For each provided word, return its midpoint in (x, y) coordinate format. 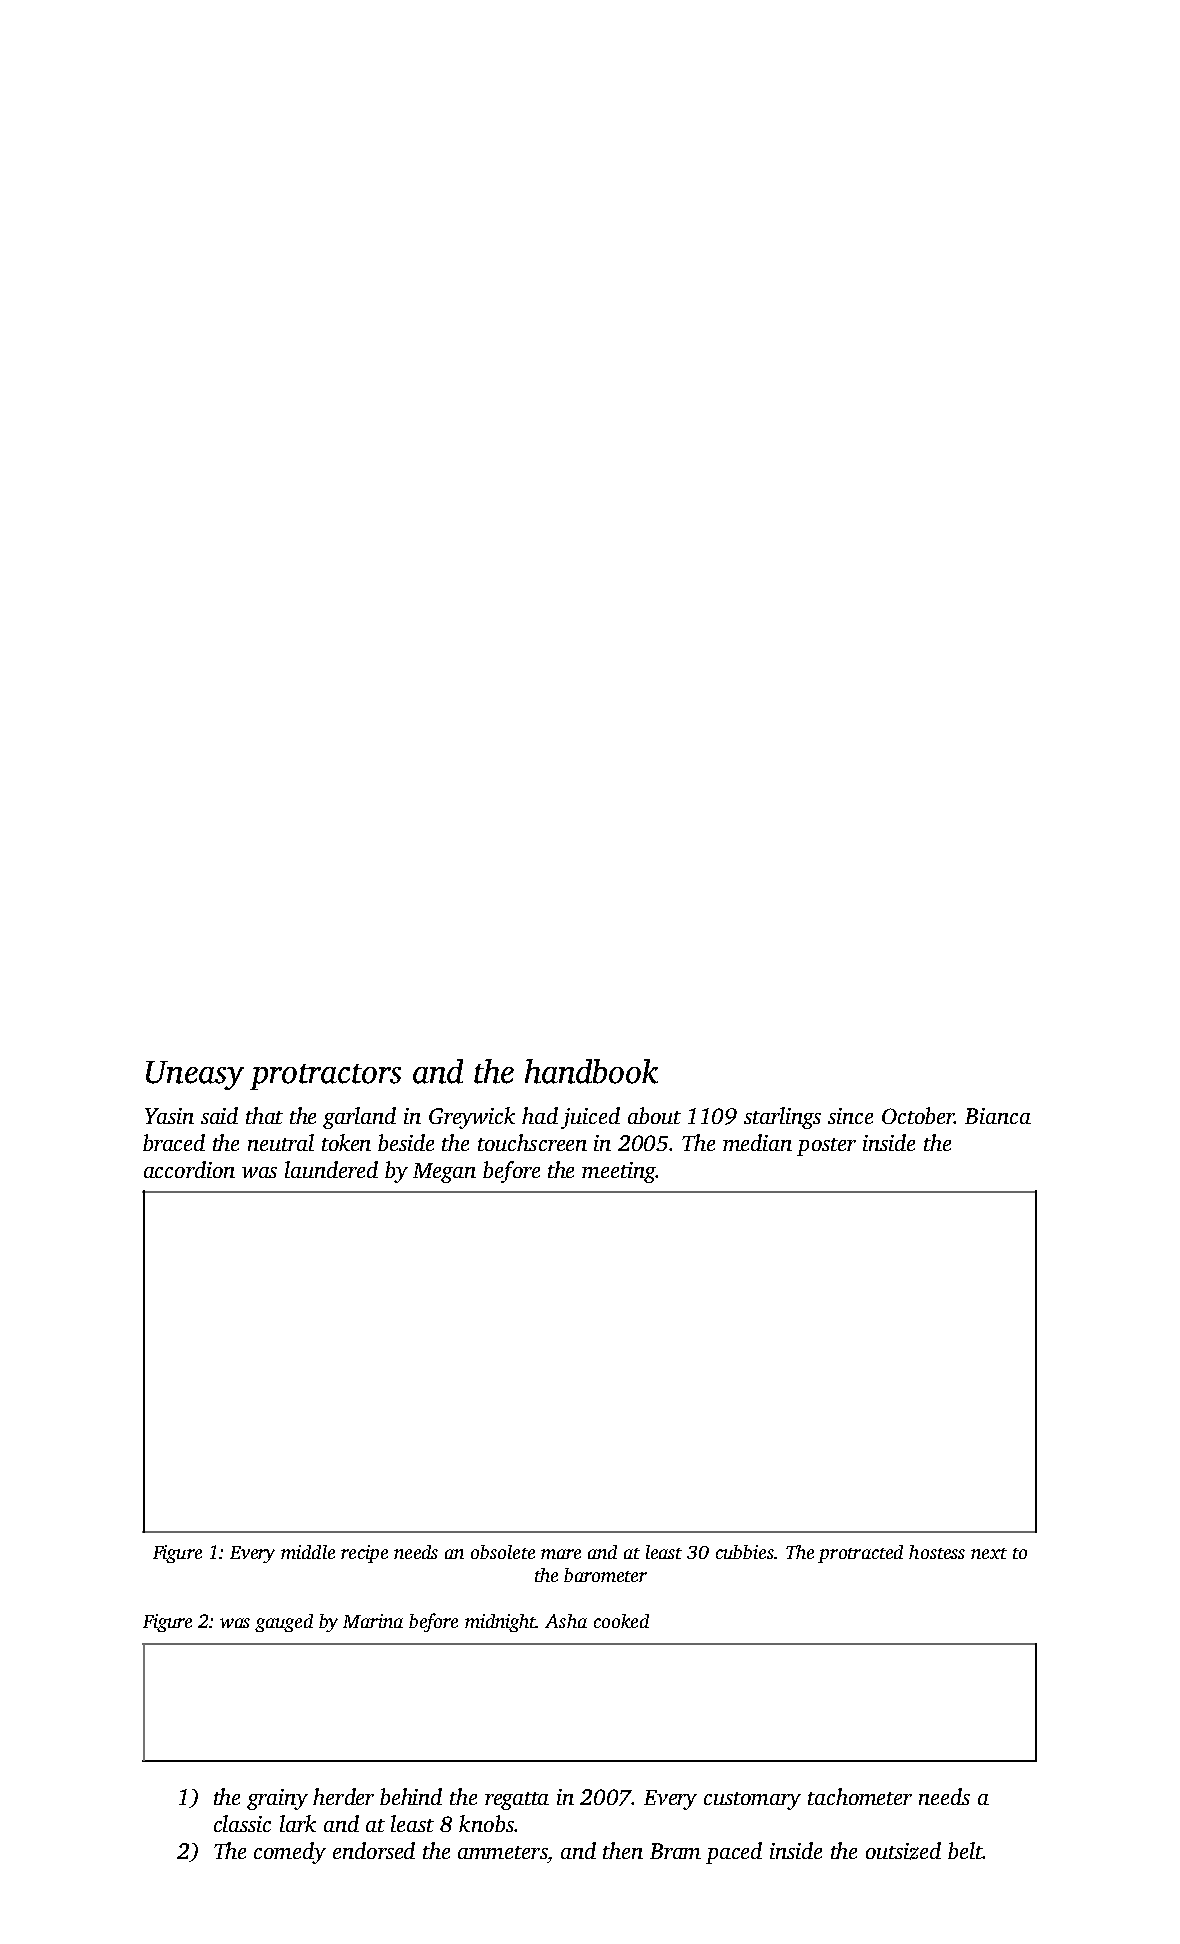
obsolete (503, 1552)
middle (308, 1552)
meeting (619, 1172)
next (989, 1553)
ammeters (502, 1852)
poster (826, 1147)
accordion (189, 1169)
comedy (290, 1853)
